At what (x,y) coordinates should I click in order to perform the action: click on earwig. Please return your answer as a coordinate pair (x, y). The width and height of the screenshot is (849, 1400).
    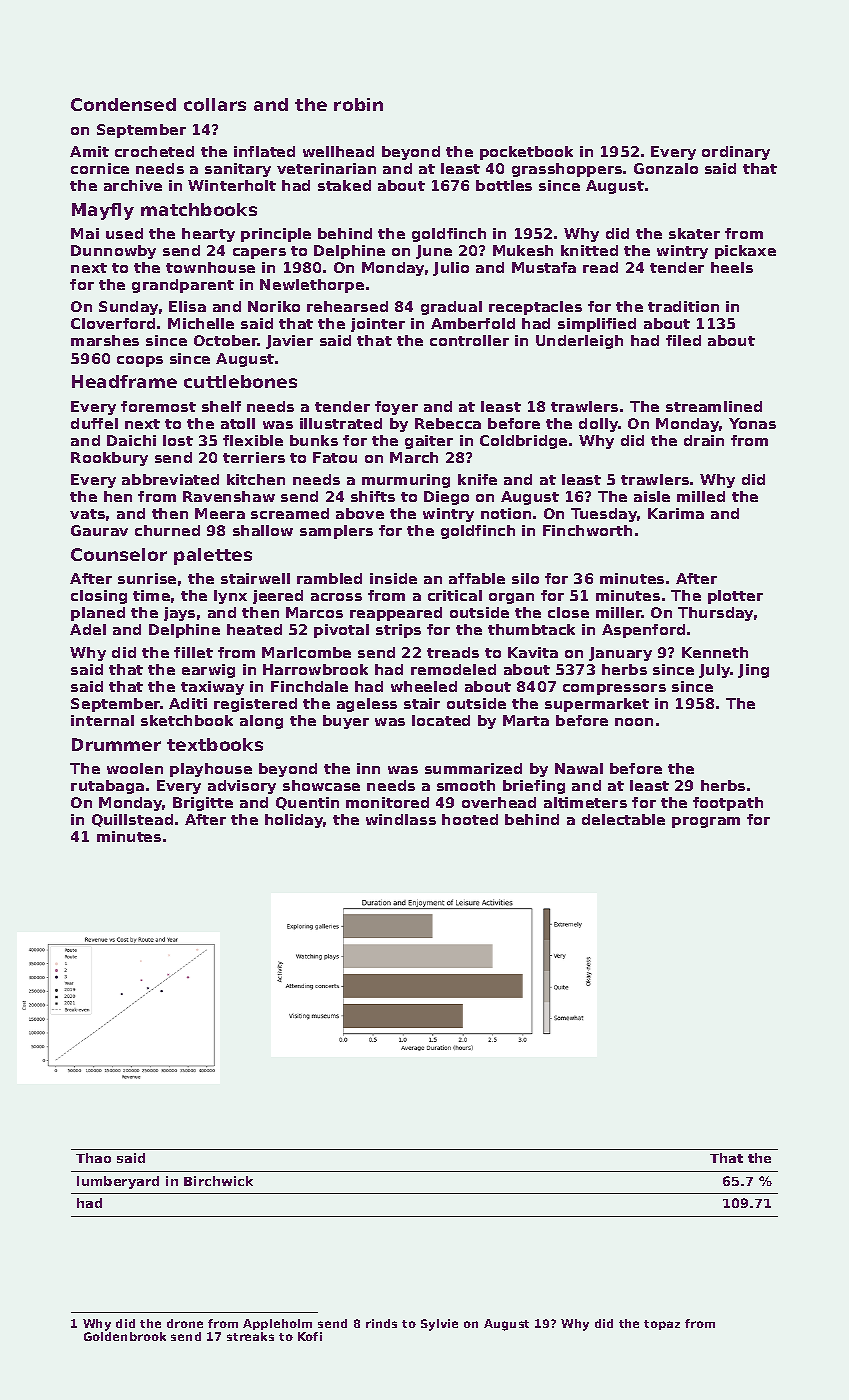
    Looking at the image, I should click on (208, 671).
